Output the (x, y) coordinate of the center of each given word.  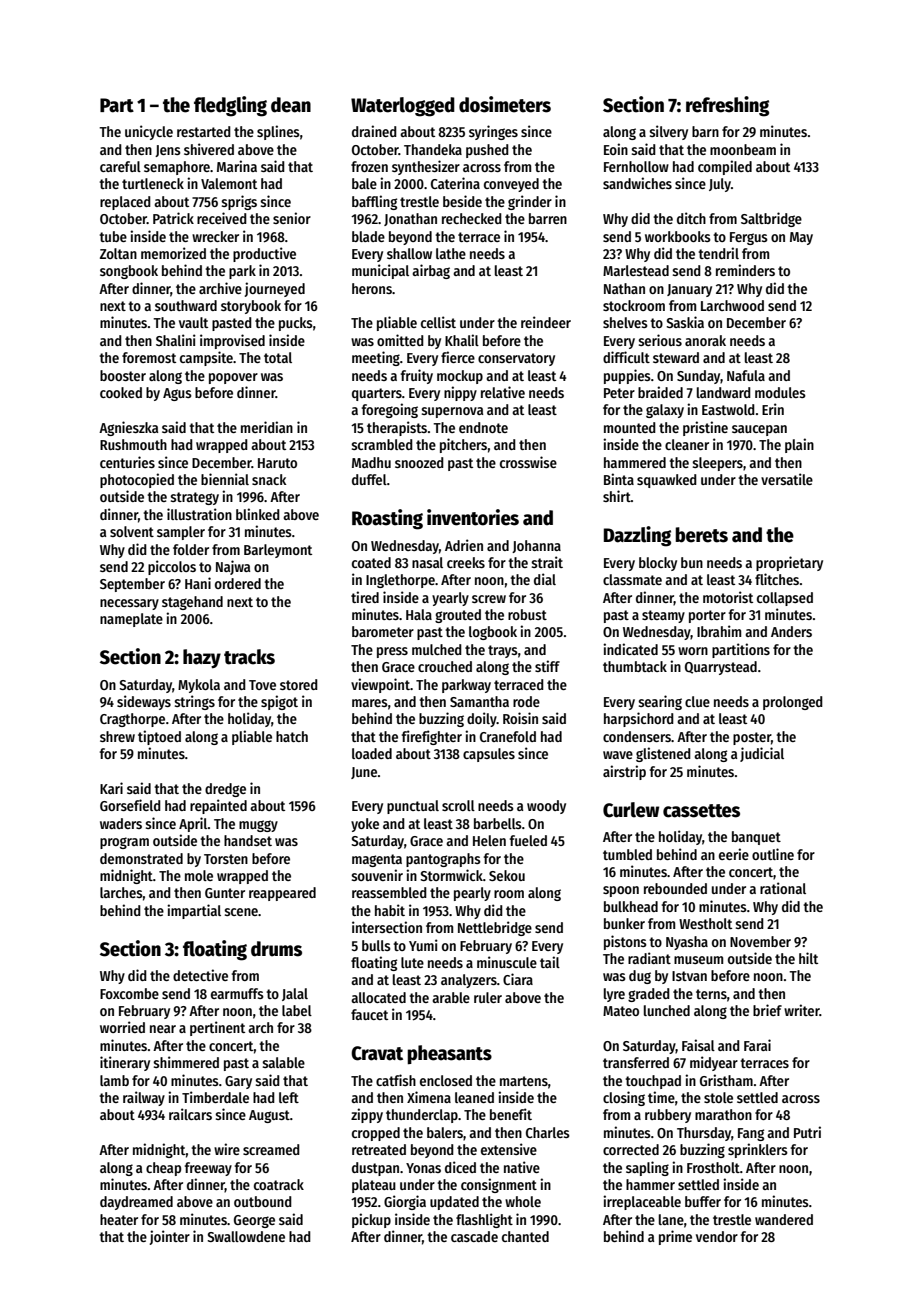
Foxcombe (129, 993)
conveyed (511, 185)
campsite (206, 358)
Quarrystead (721, 668)
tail (550, 962)
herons (372, 288)
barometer (383, 631)
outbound (263, 1201)
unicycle (149, 132)
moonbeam (743, 149)
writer (802, 1010)
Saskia (685, 322)
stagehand (192, 603)
